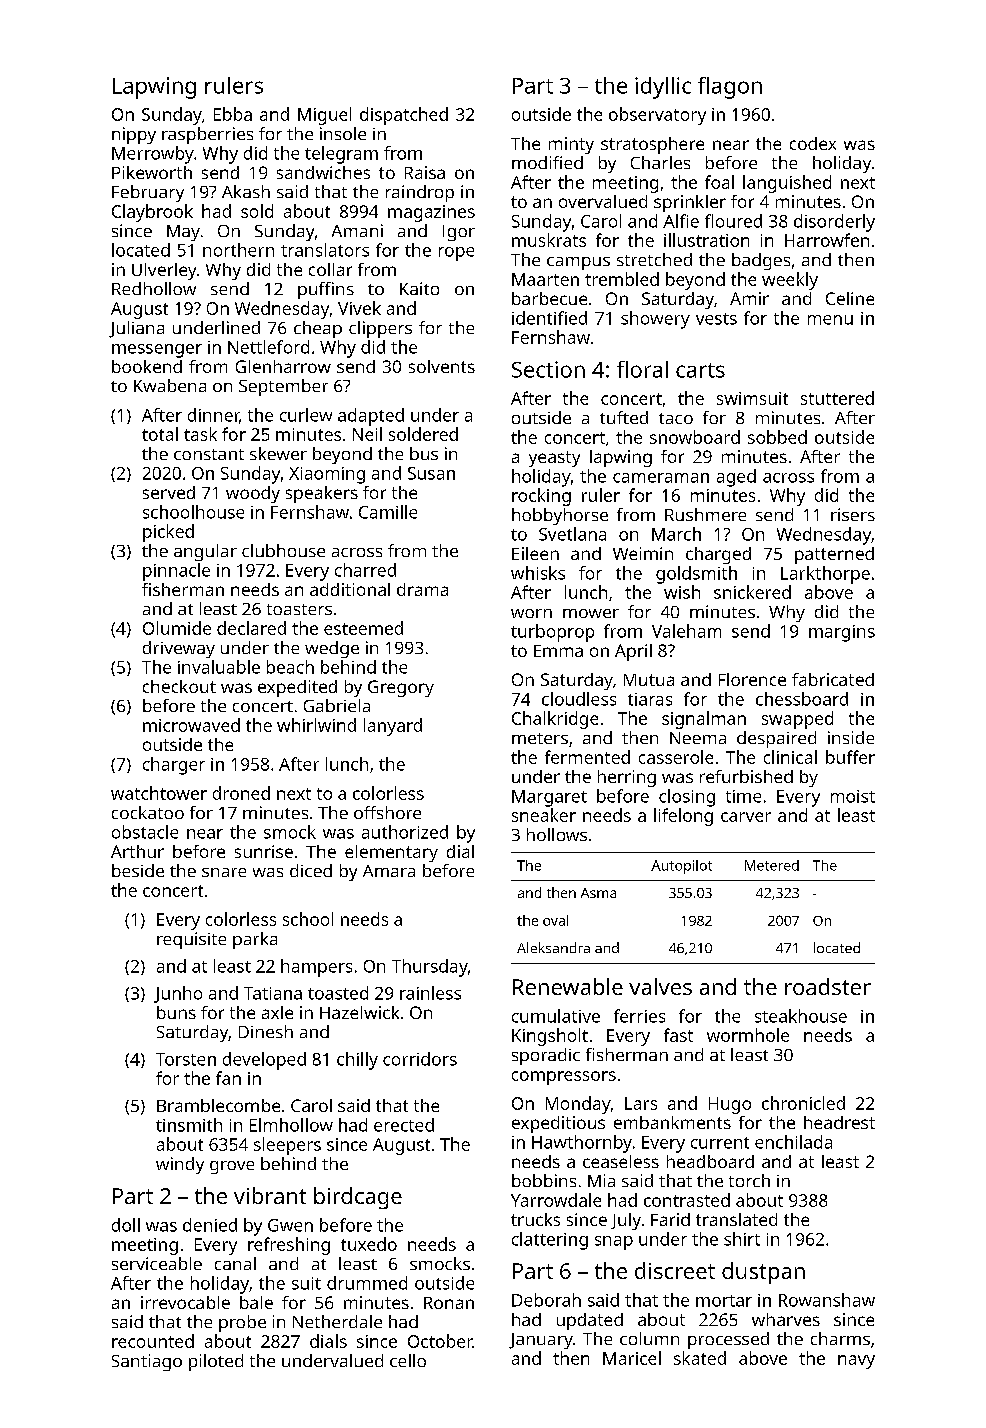 The width and height of the screenshot is (986, 1428). I want to click on speakers, so click(322, 494).
